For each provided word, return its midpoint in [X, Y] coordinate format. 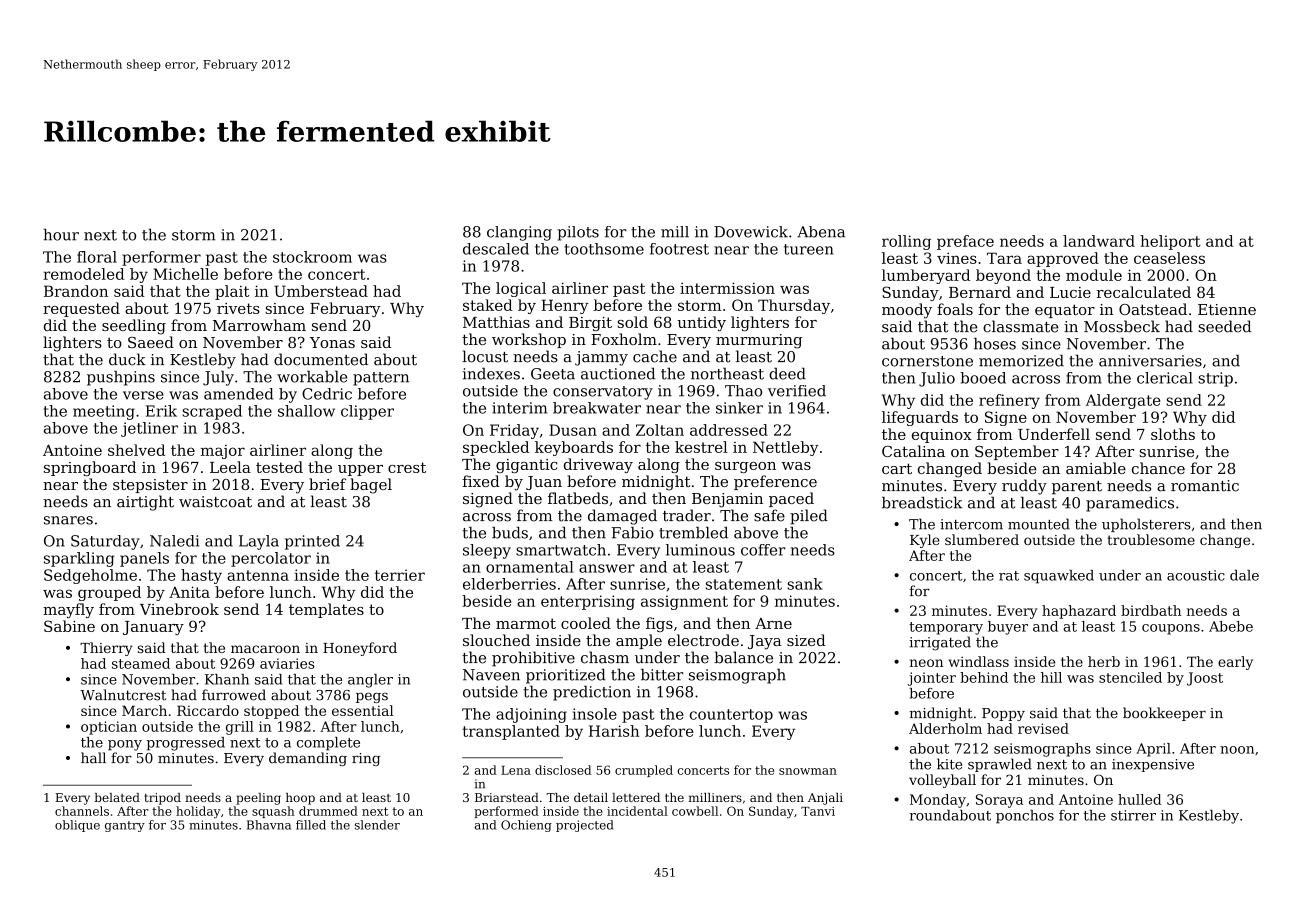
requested [81, 309]
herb [1104, 661]
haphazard [1079, 612]
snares [68, 520]
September [1017, 452]
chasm [605, 657]
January [153, 628]
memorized [1021, 360]
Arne [773, 623]
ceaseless [1169, 258]
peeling [258, 799]
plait [232, 292]
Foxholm [624, 339]
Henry [565, 306]
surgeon [745, 467]
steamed [141, 663]
